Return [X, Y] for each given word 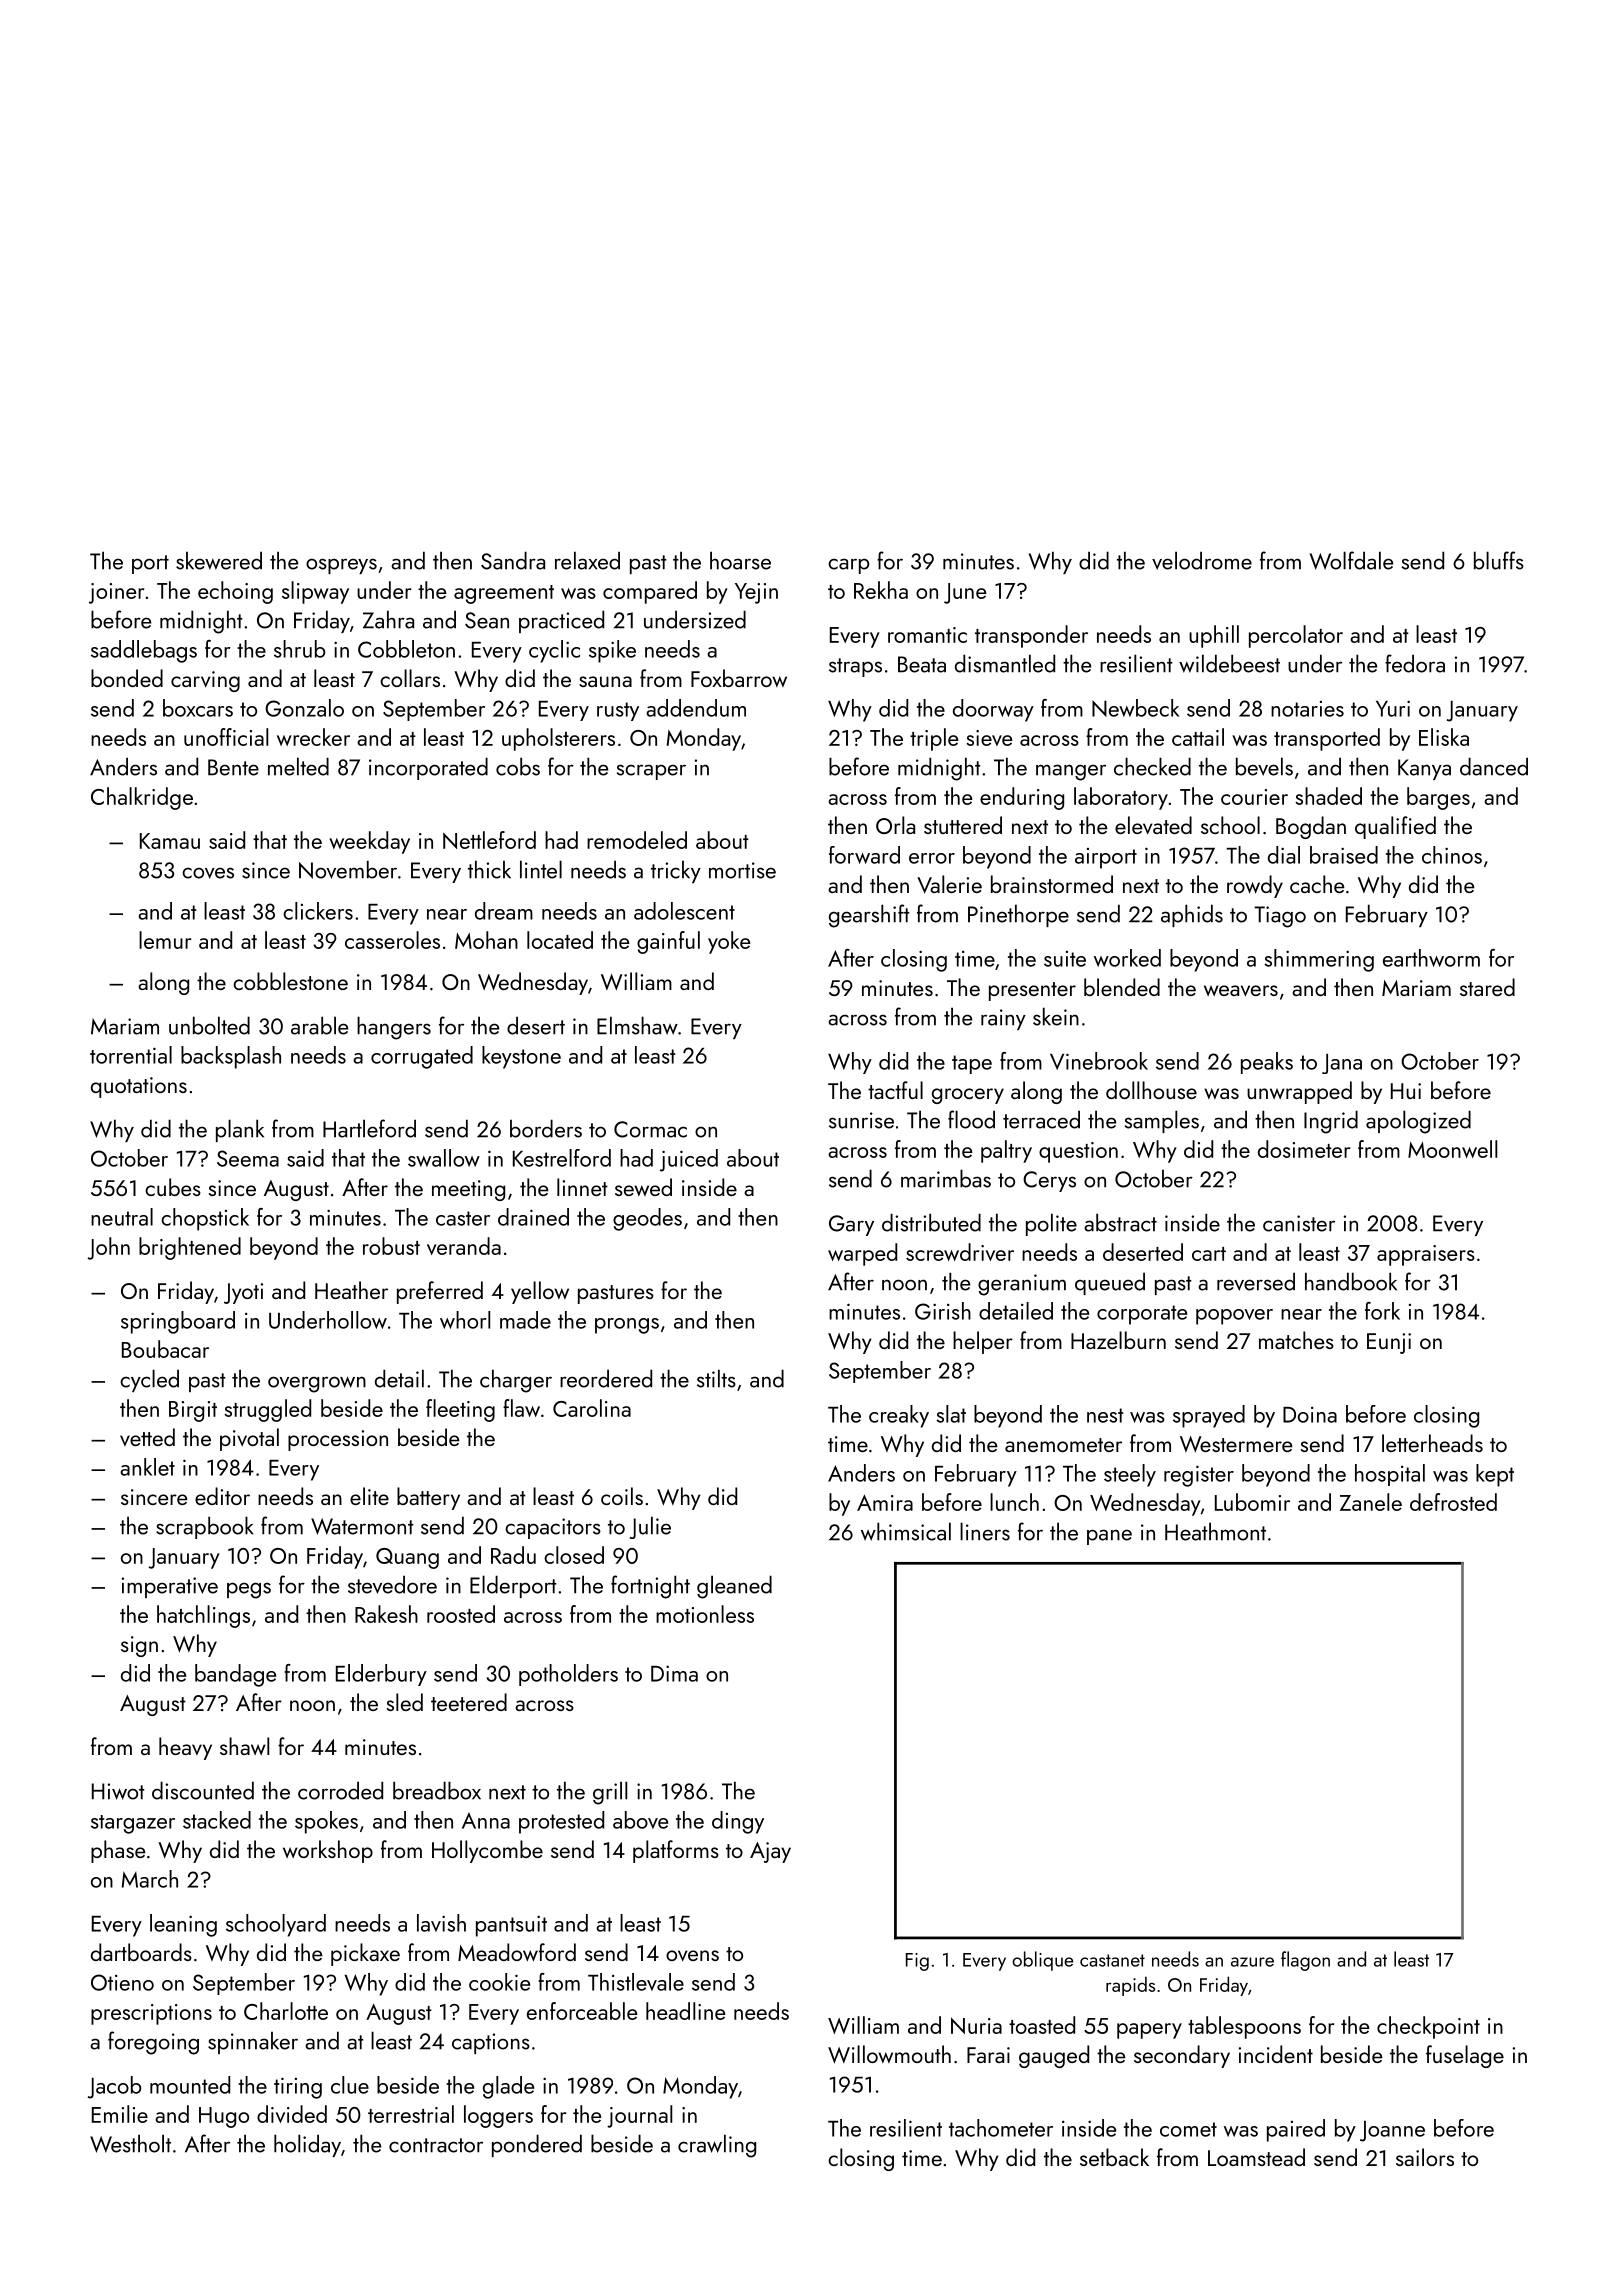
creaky [899, 1416]
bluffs [1499, 560]
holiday [307, 2145]
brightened [190, 1248]
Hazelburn [1118, 1340]
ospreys [341, 566]
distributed [931, 1222]
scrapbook [205, 1527]
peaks [1267, 1063]
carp [848, 566]
